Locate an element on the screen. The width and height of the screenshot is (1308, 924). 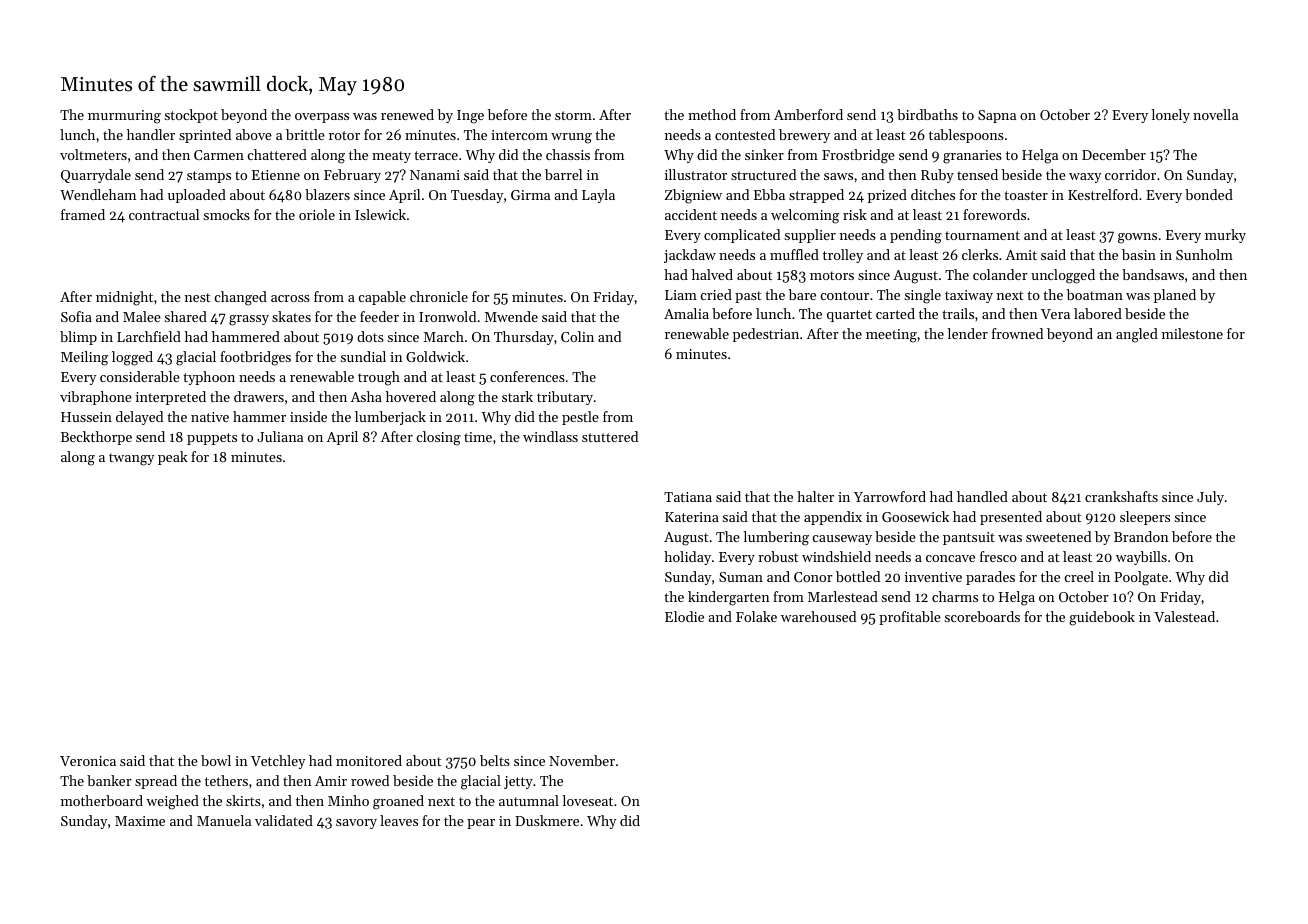
November is located at coordinates (582, 760).
